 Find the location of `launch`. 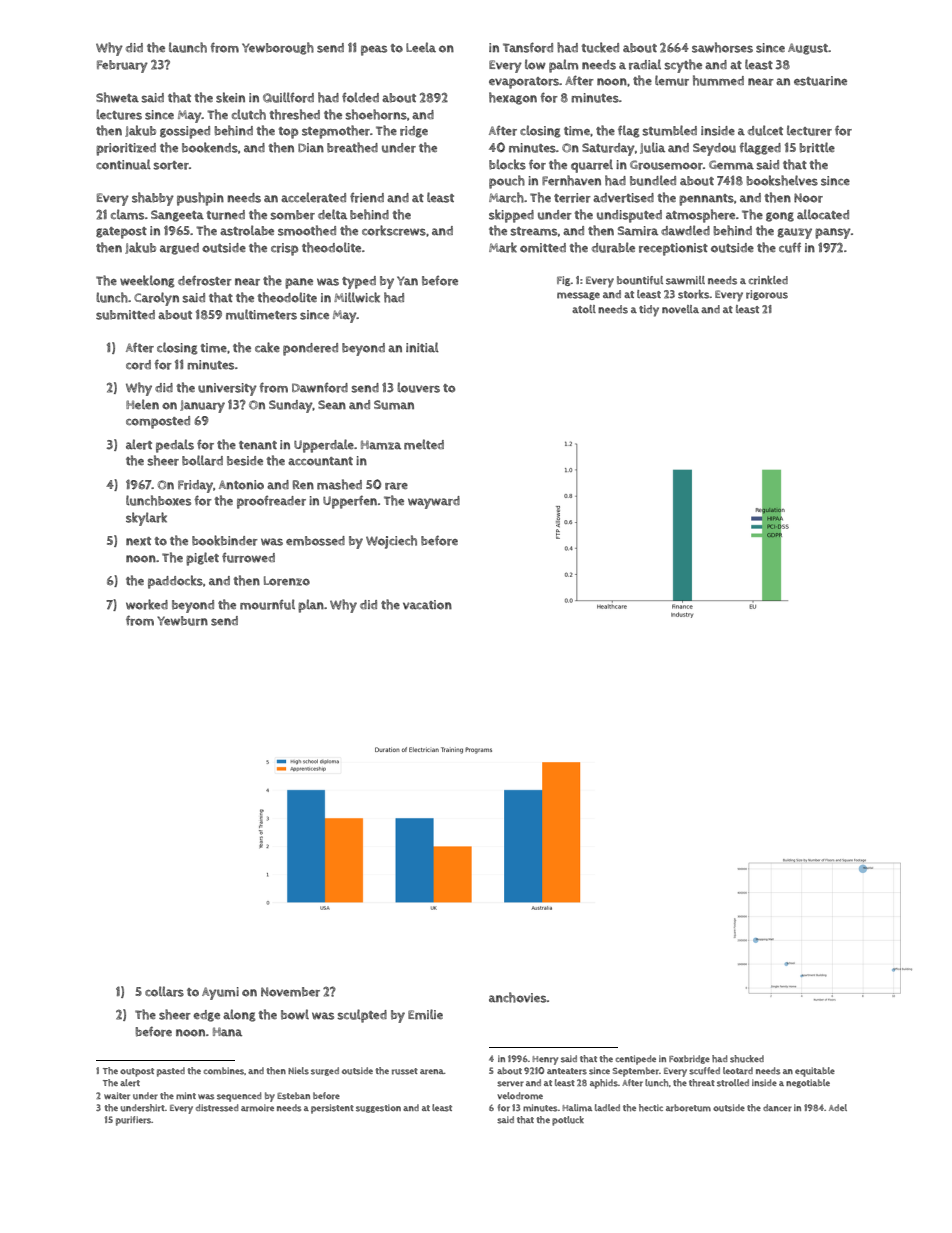

launch is located at coordinates (188, 47).
